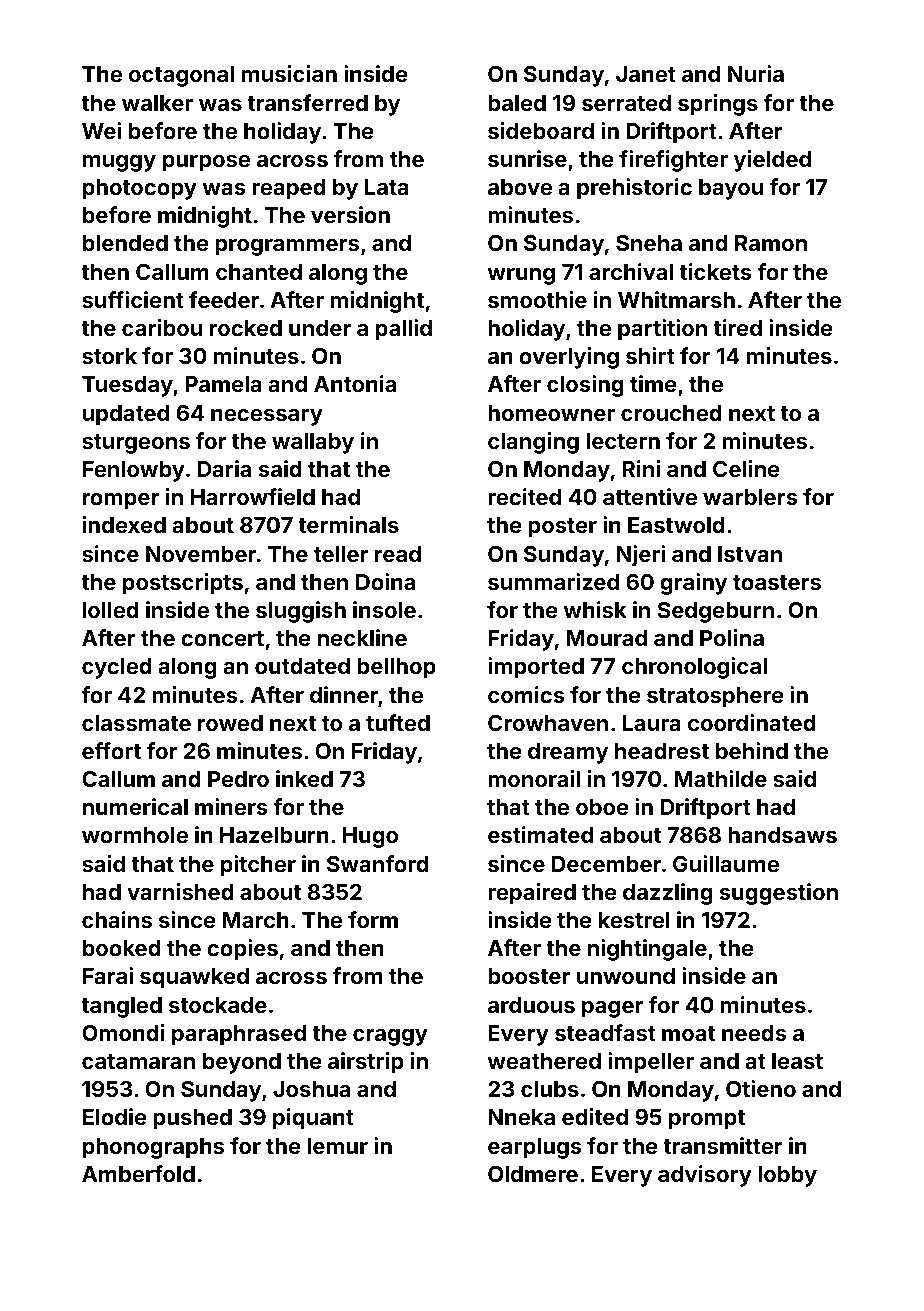 The image size is (924, 1311). I want to click on handsaws, so click(782, 835).
